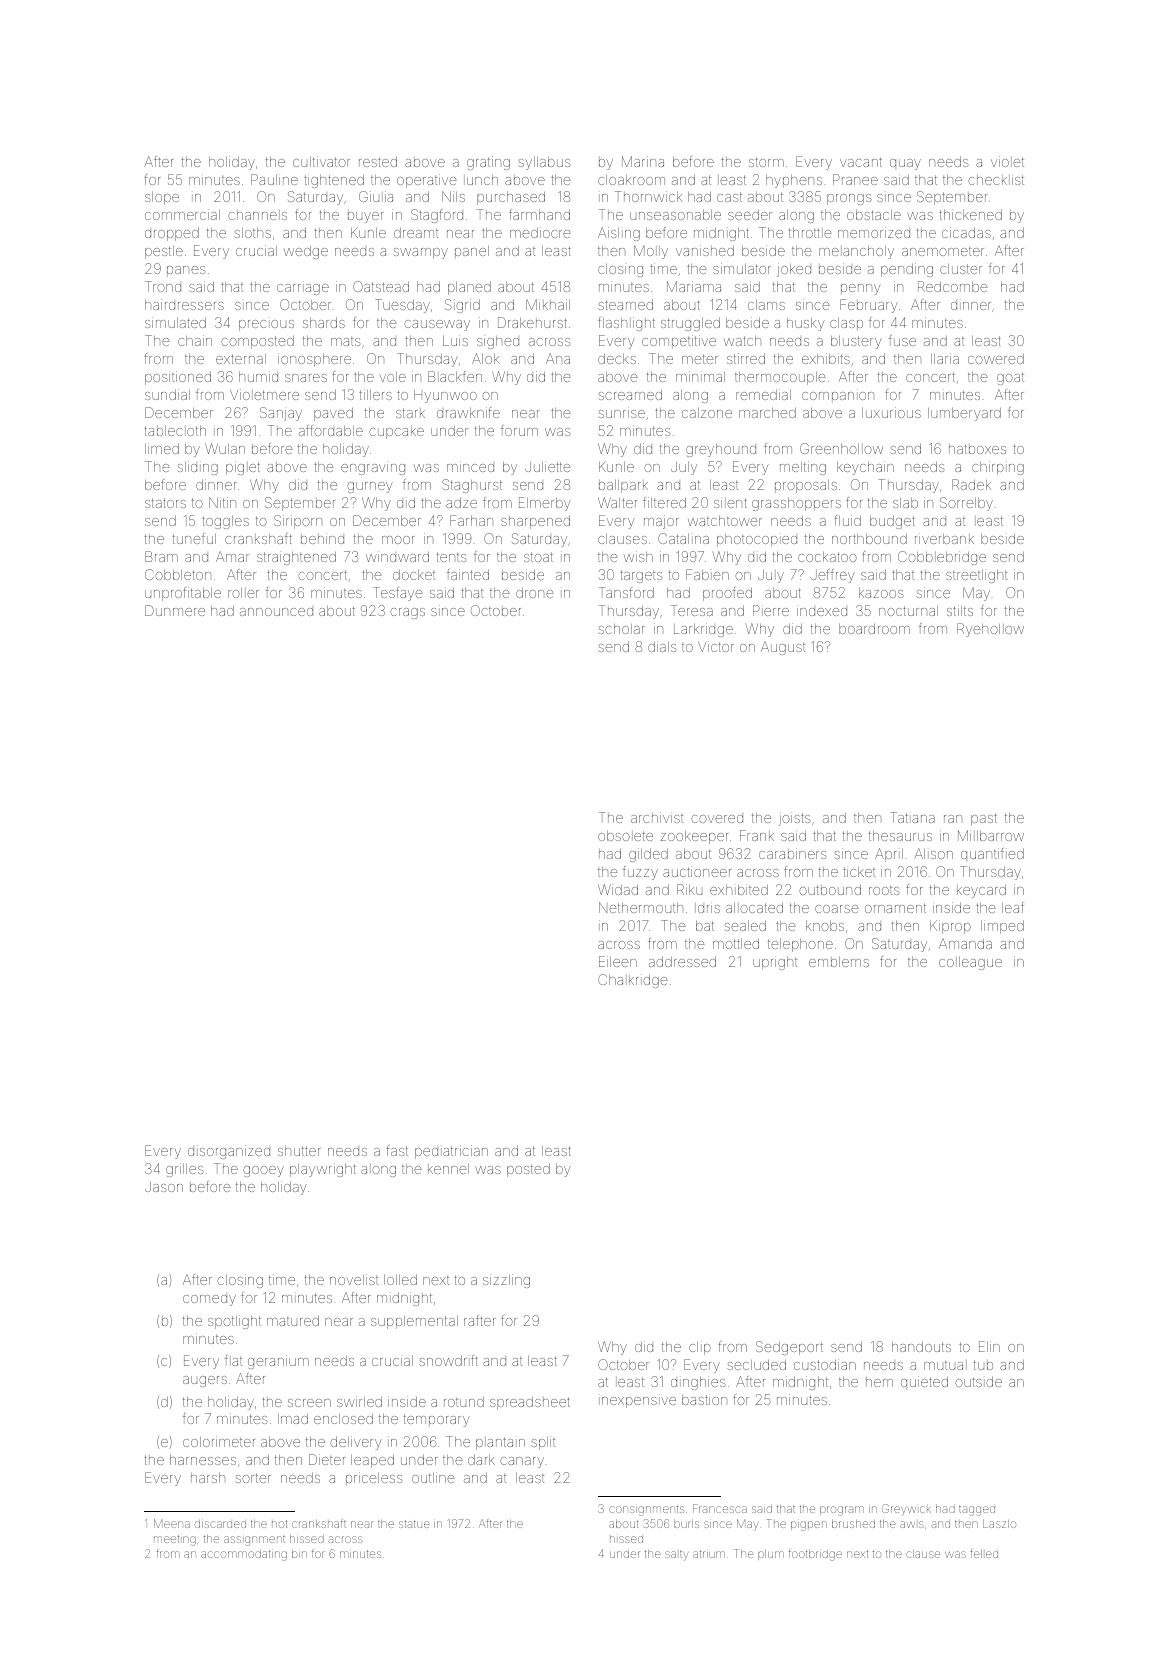  Describe the element at coordinates (229, 1152) in the screenshot. I see `disorganized` at that location.
